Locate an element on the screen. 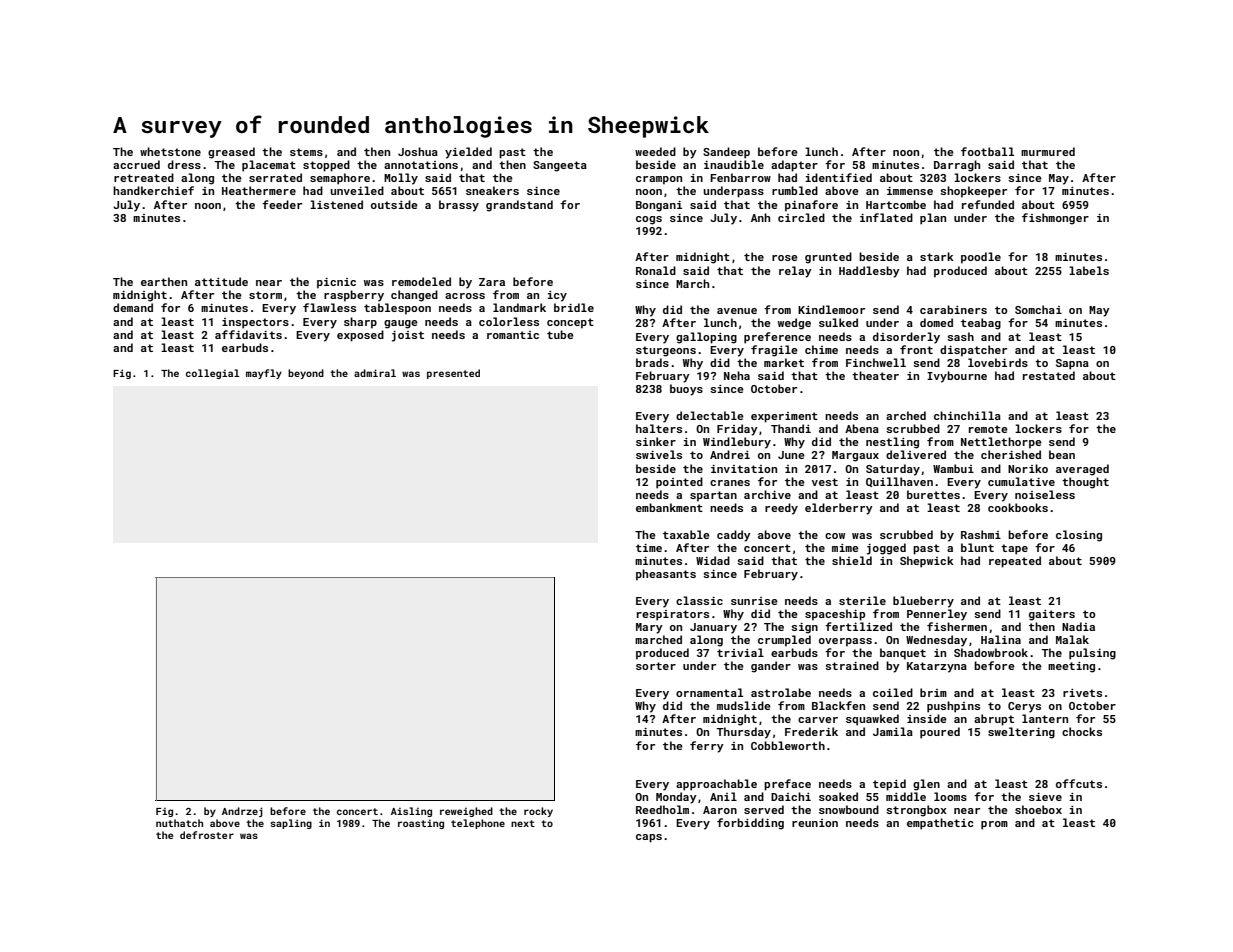  prom is located at coordinates (994, 825).
